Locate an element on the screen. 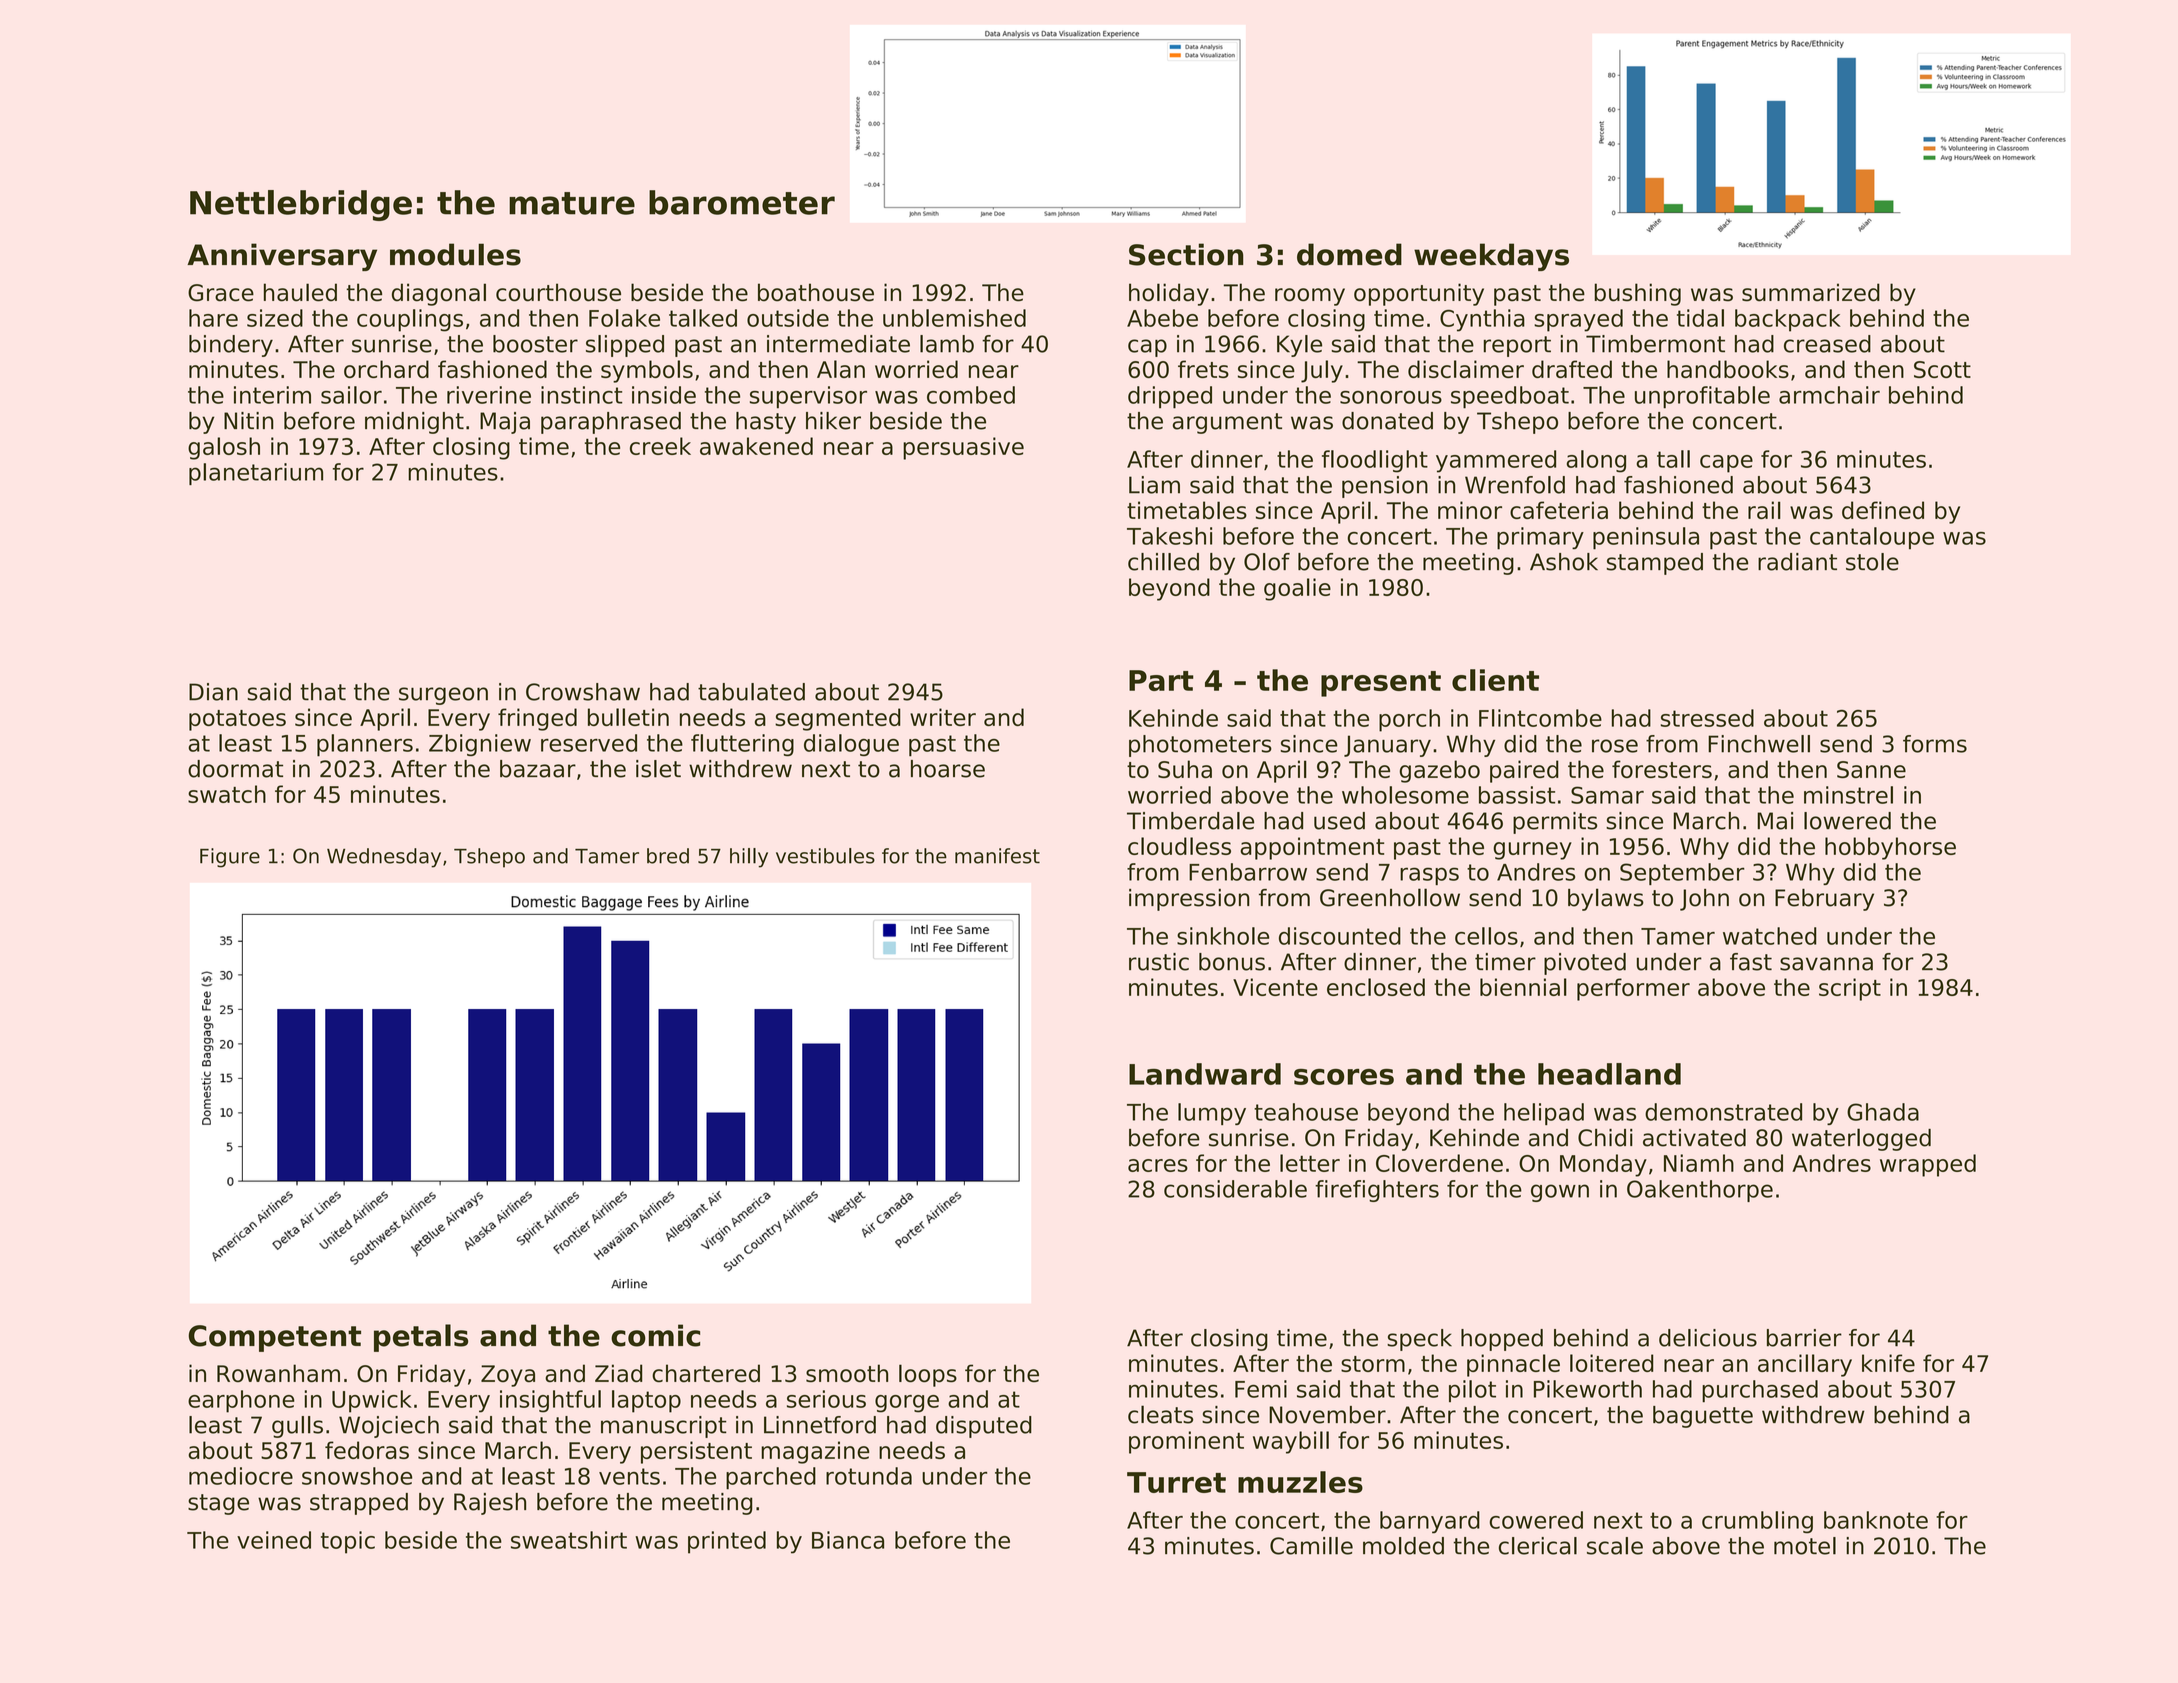 The height and width of the screenshot is (1683, 2178). bred is located at coordinates (668, 856).
